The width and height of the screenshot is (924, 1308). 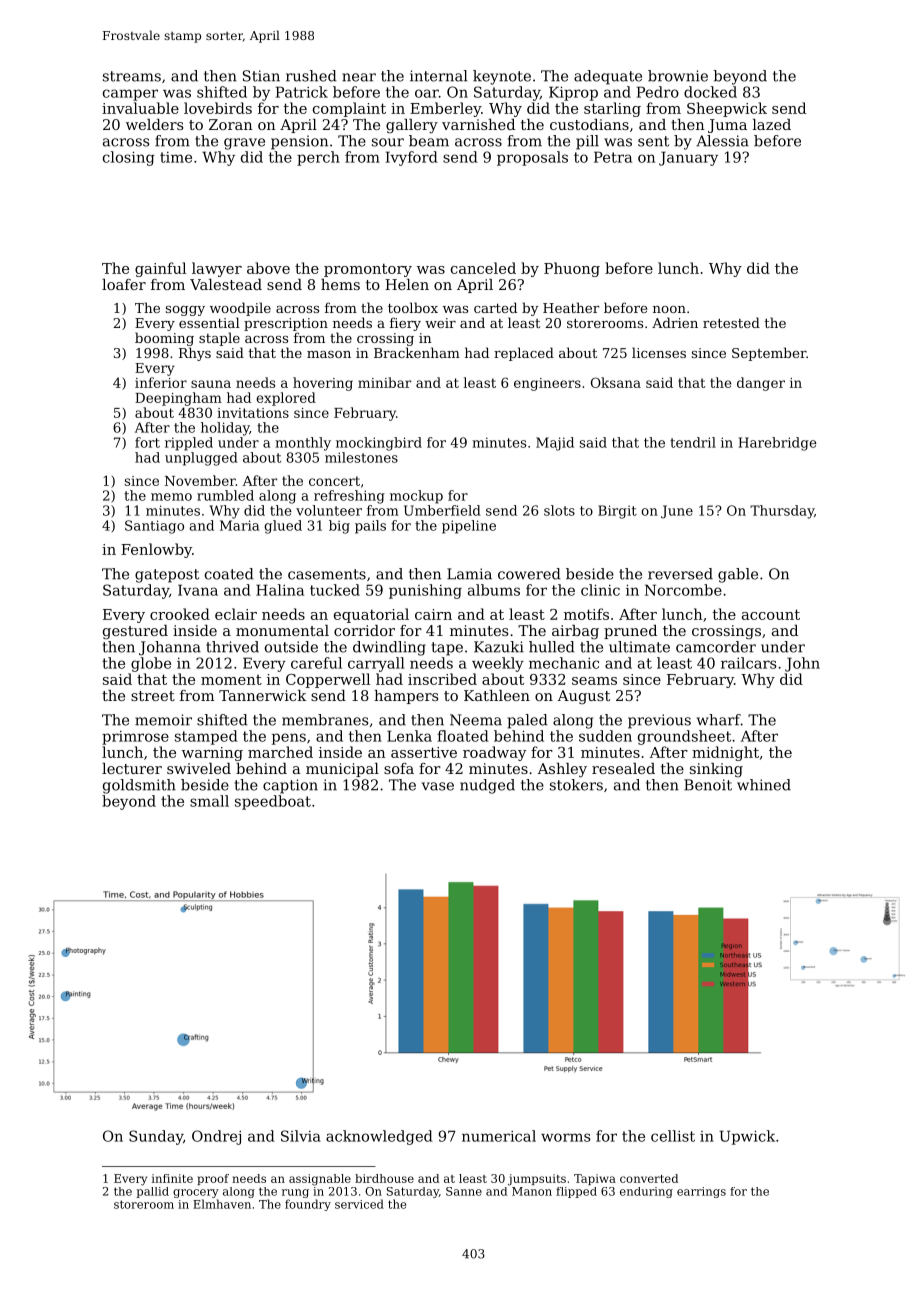 What do you see at coordinates (678, 76) in the screenshot?
I see `brownie` at bounding box center [678, 76].
